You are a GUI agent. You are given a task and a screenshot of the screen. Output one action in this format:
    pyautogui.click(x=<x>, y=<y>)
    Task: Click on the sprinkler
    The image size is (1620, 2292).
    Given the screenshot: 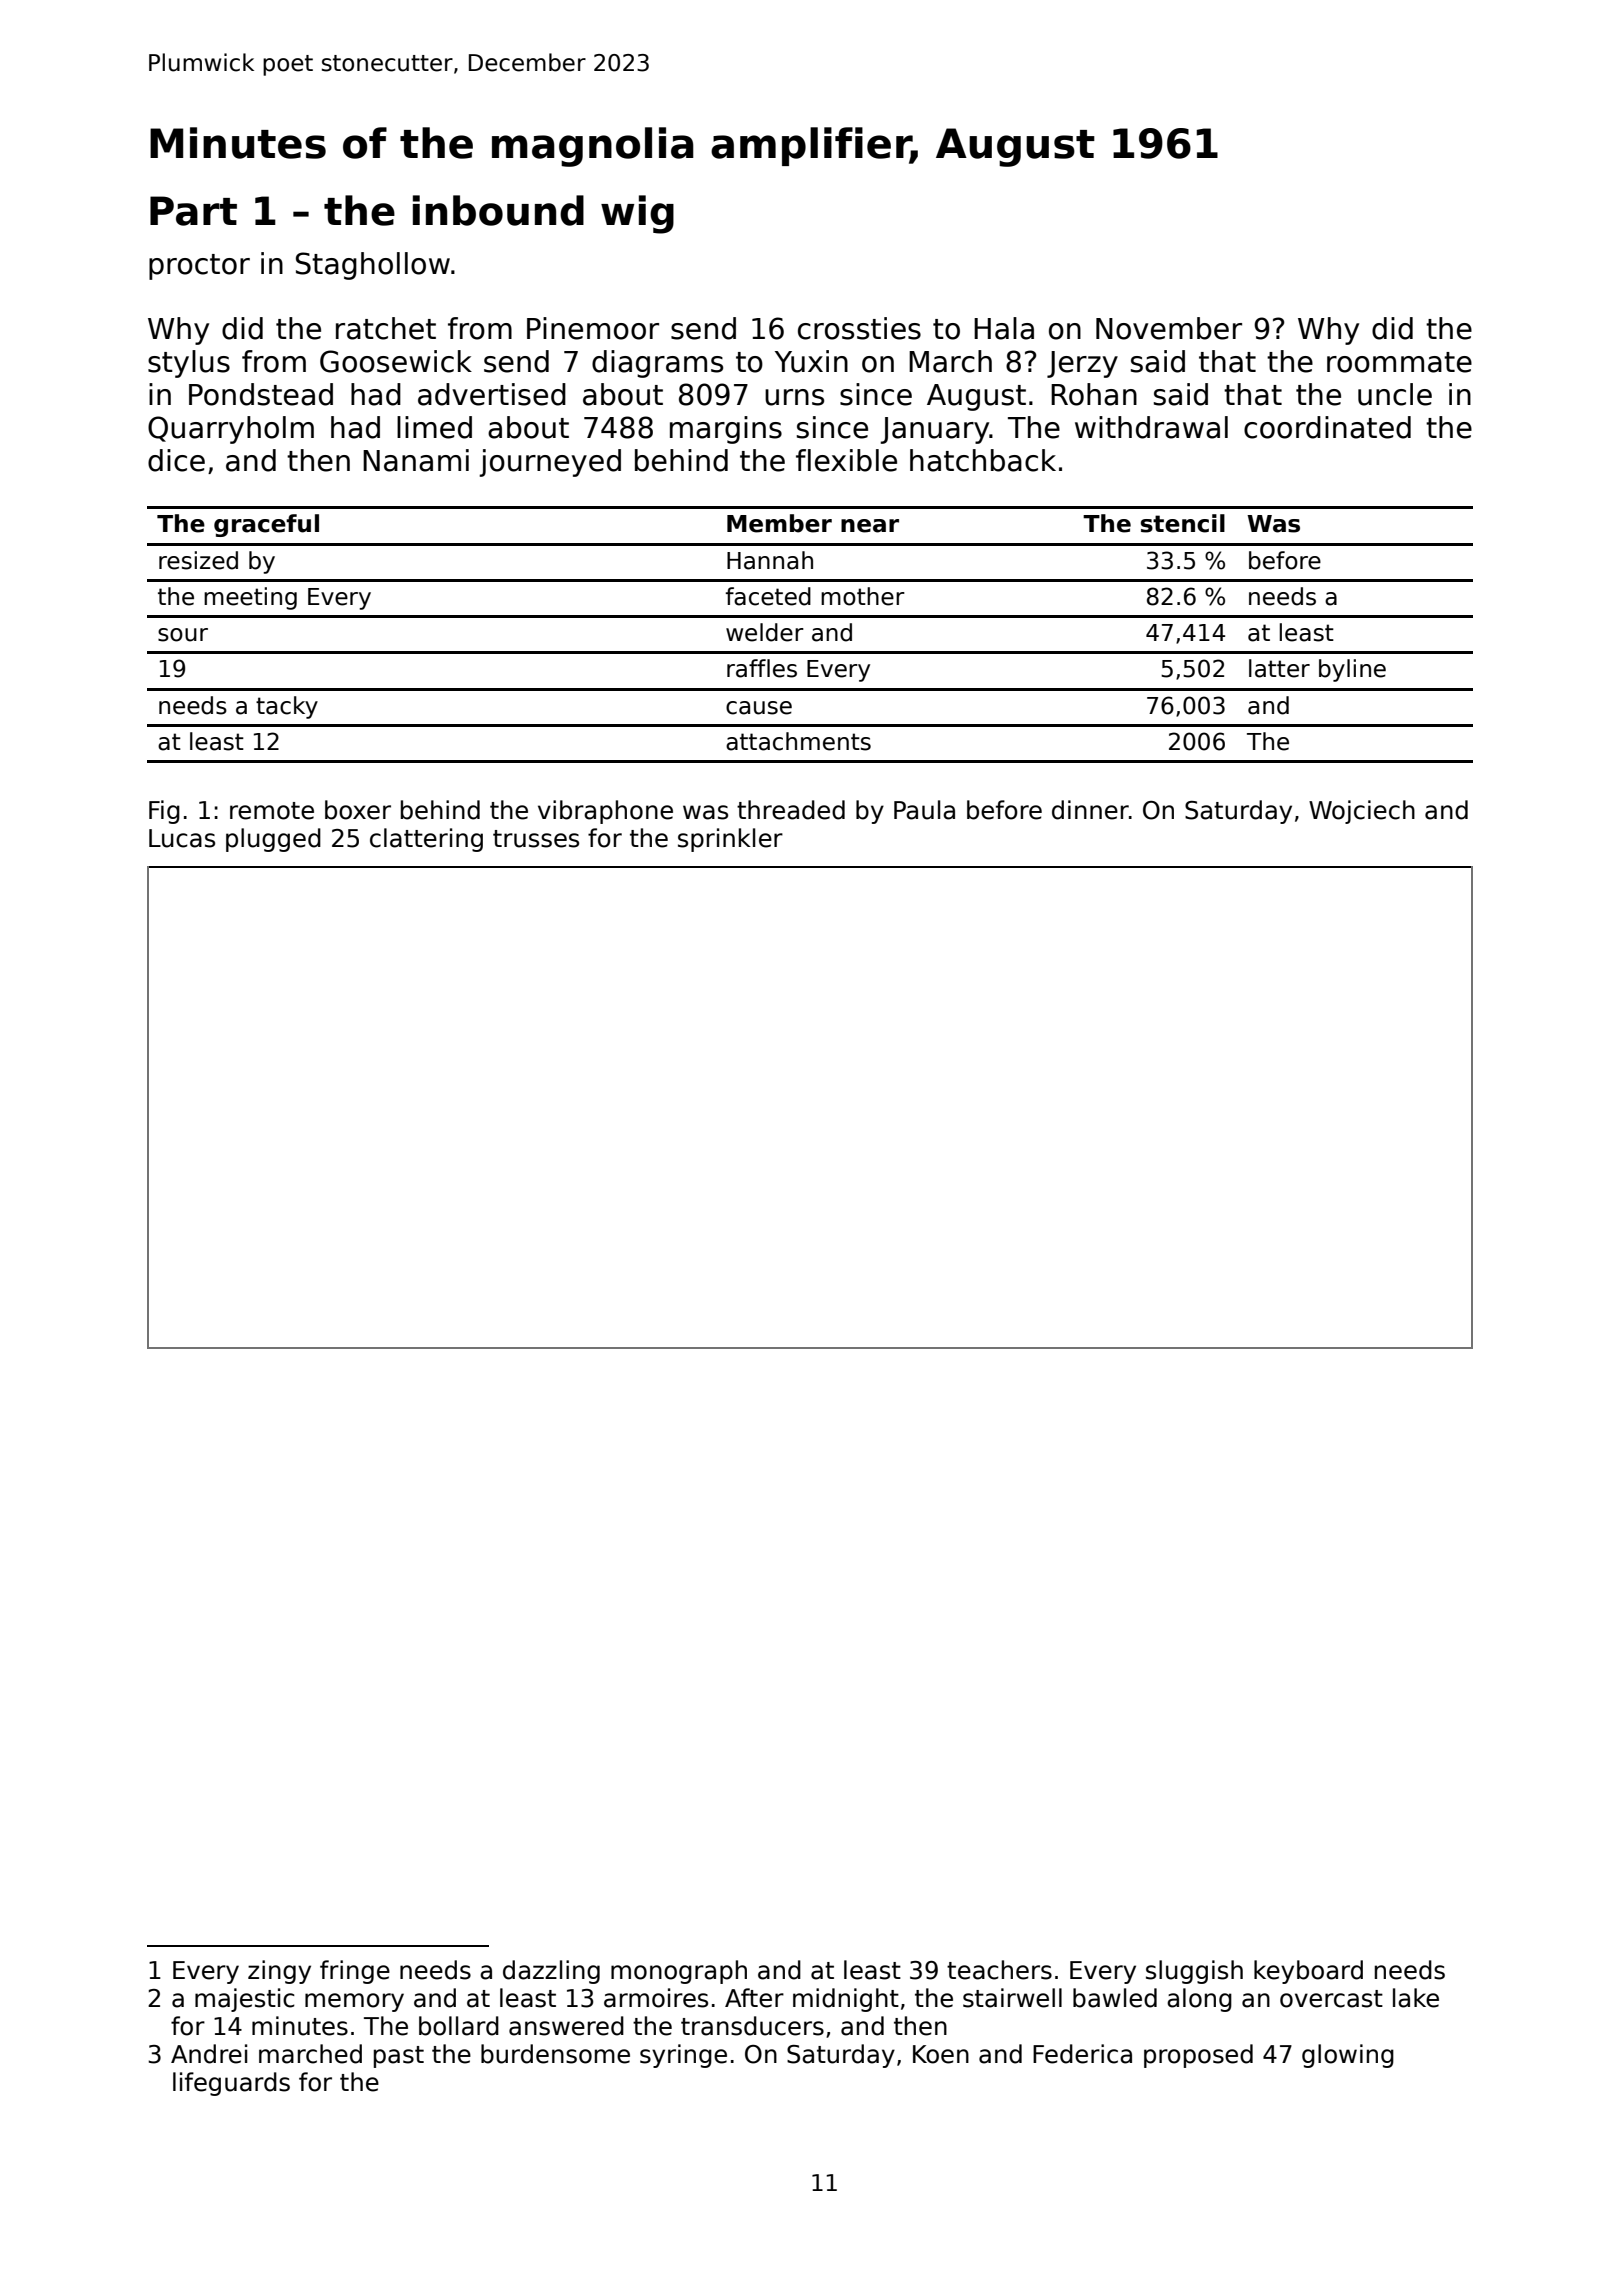 What is the action you would take?
    pyautogui.click(x=730, y=840)
